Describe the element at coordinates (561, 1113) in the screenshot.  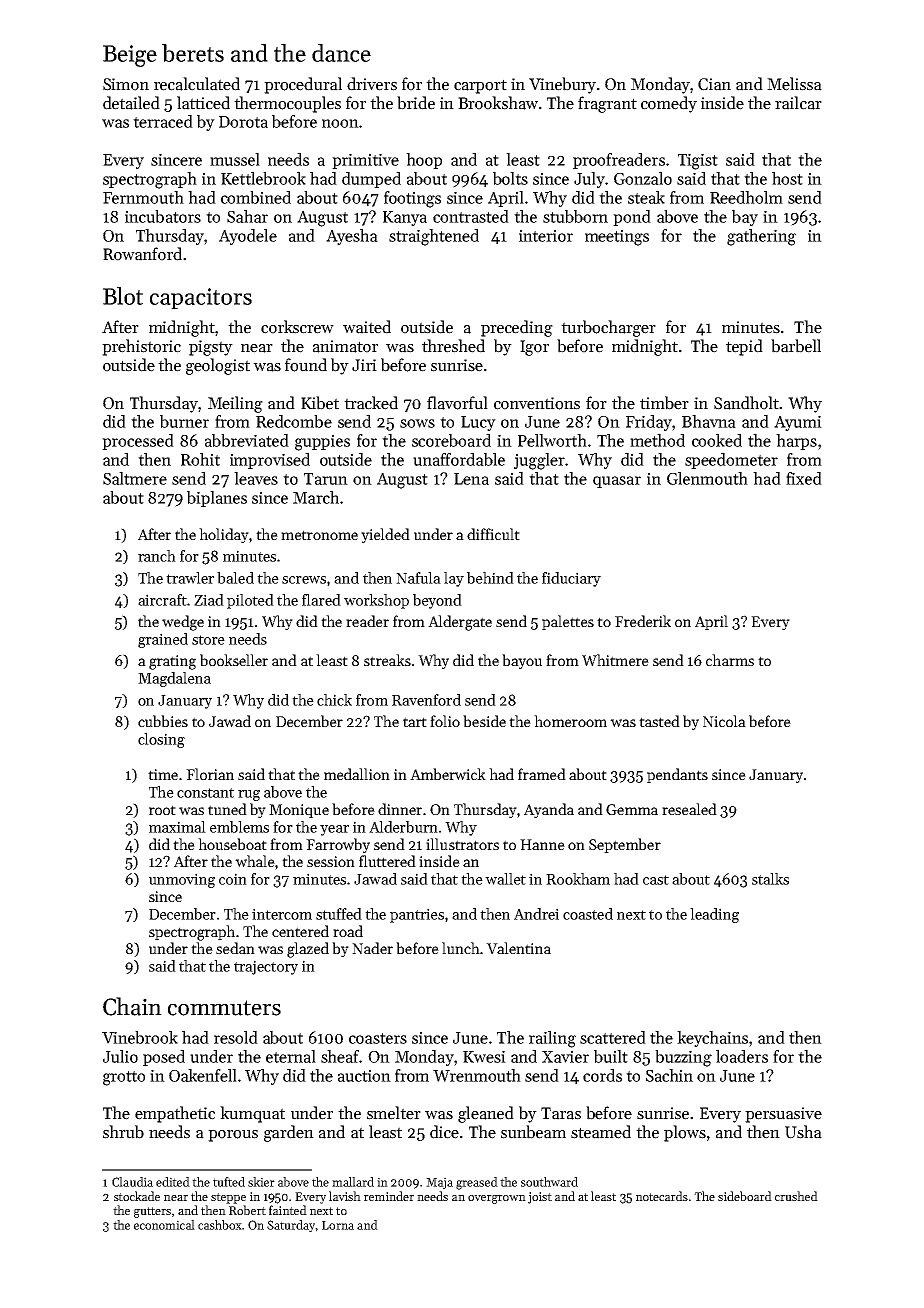
I see `Taras` at that location.
